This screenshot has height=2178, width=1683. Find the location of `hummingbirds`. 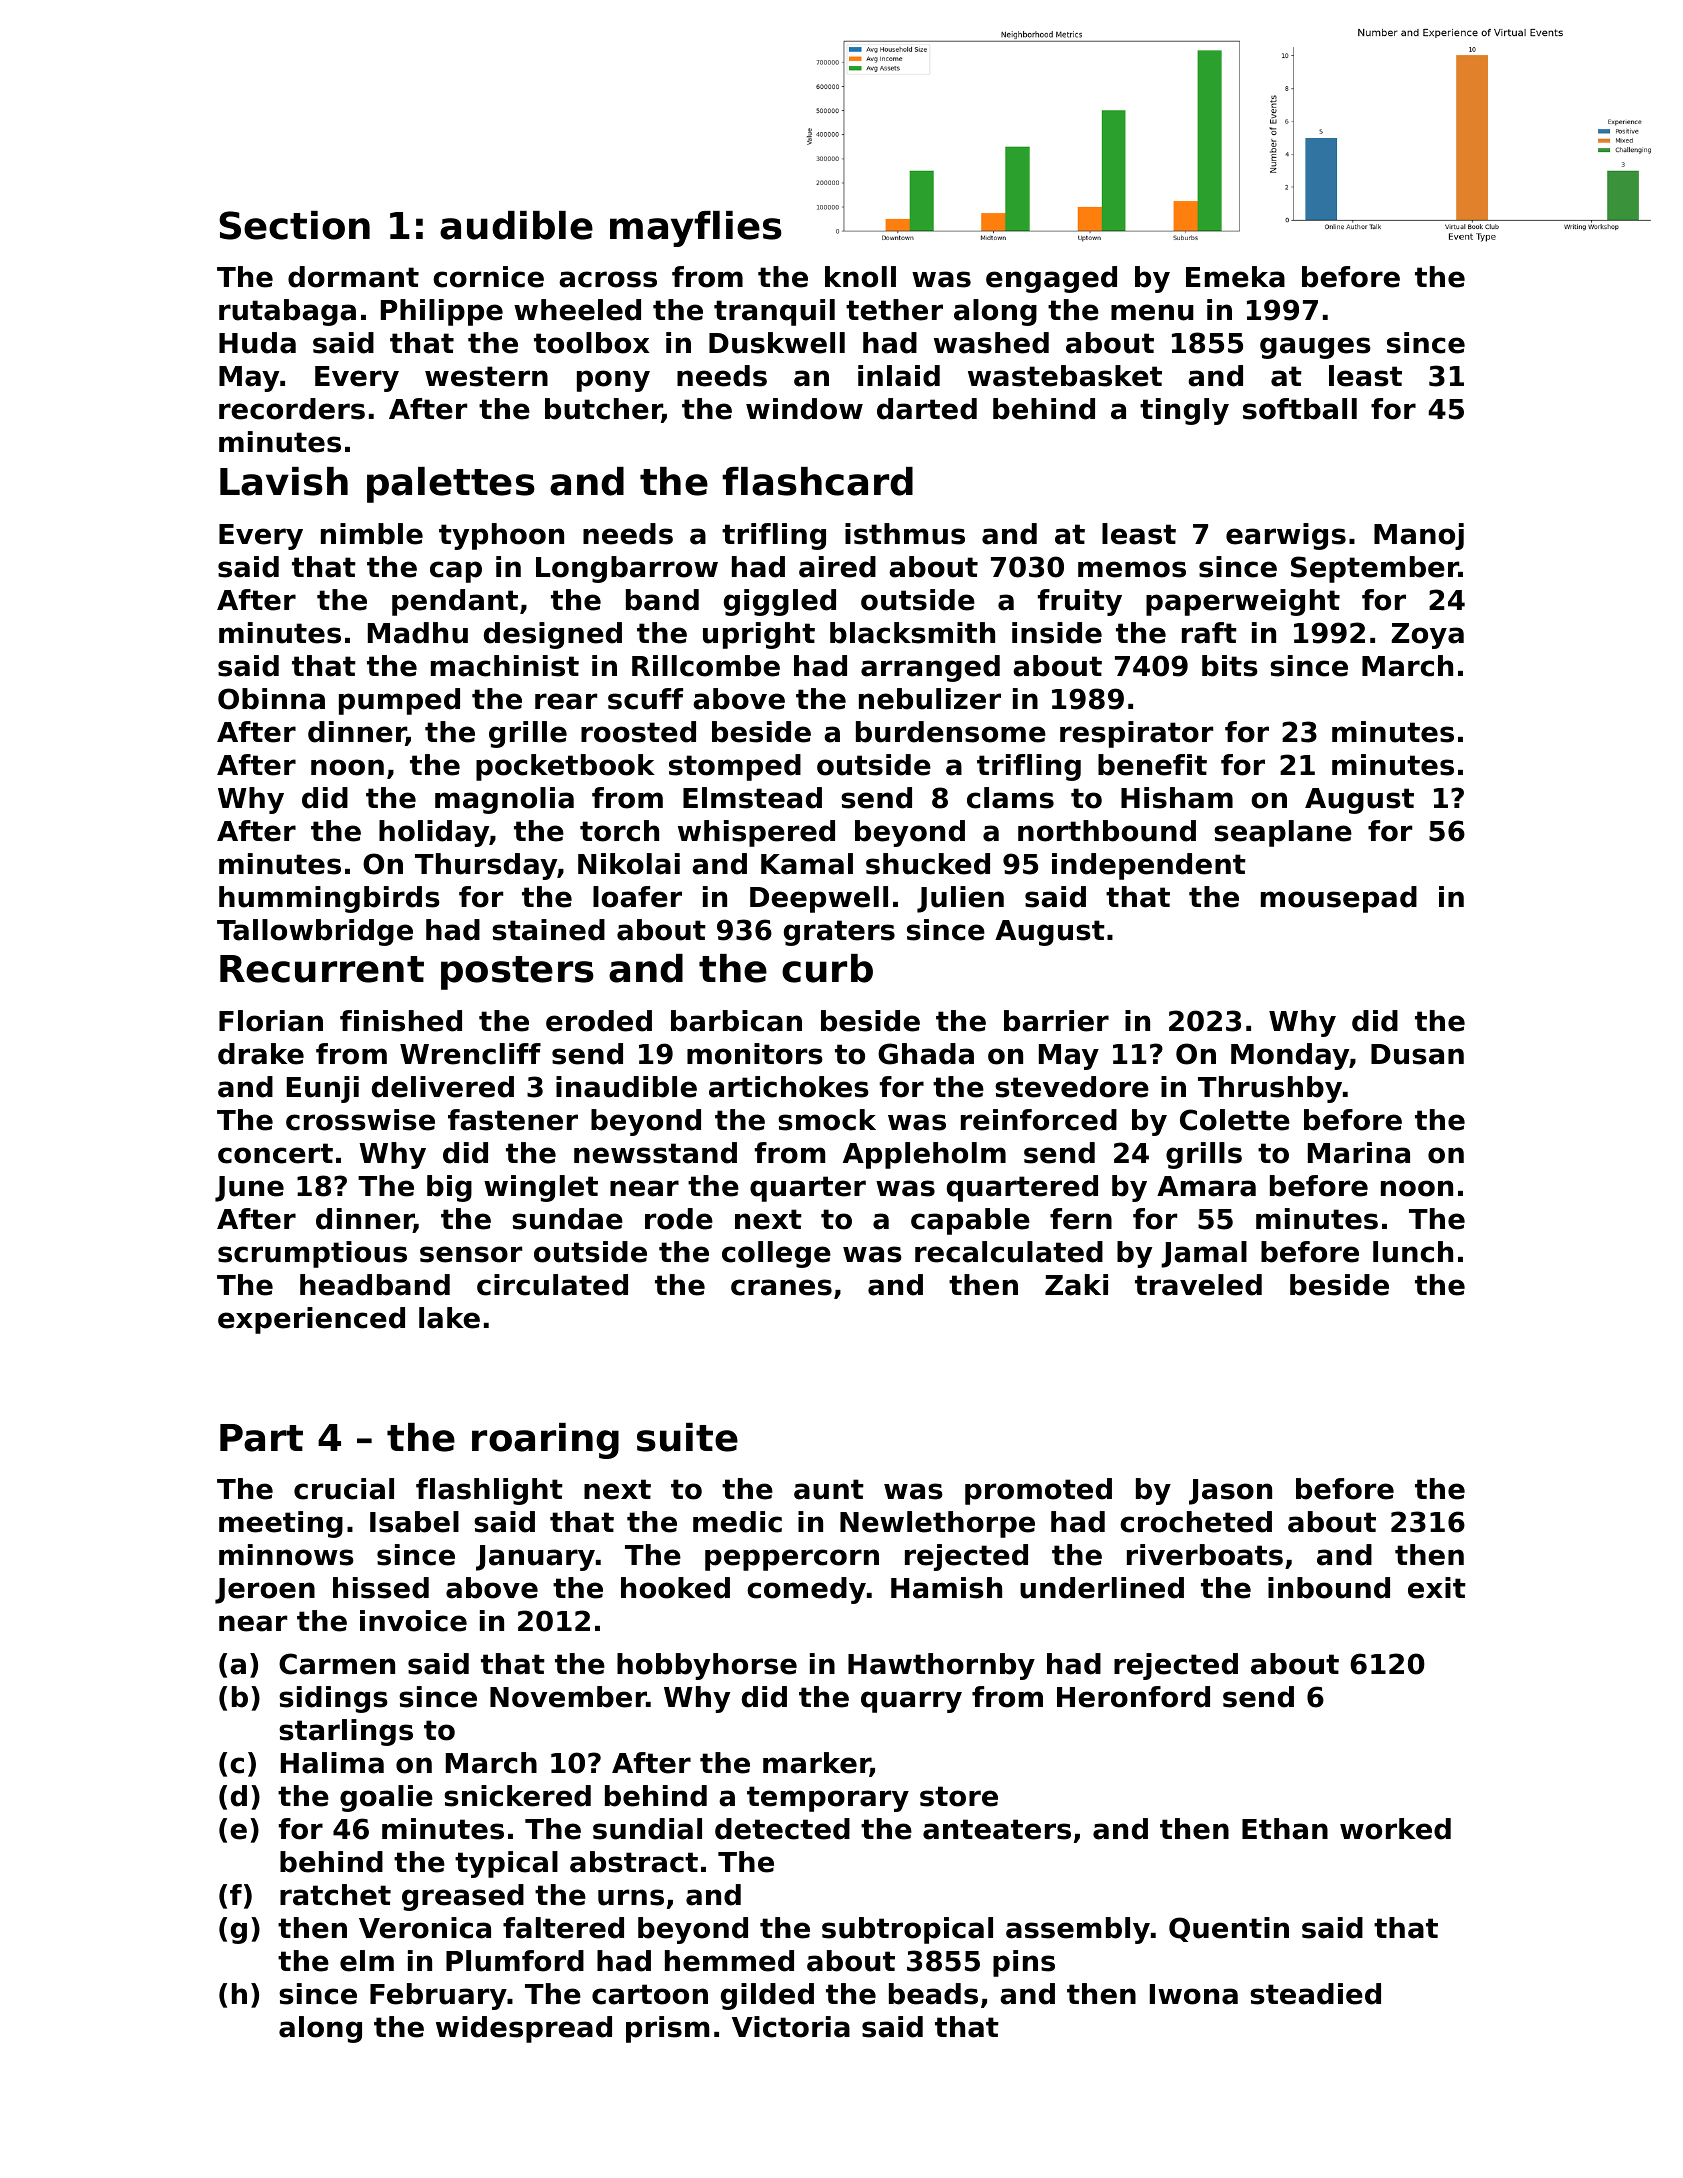

hummingbirds is located at coordinates (329, 899).
